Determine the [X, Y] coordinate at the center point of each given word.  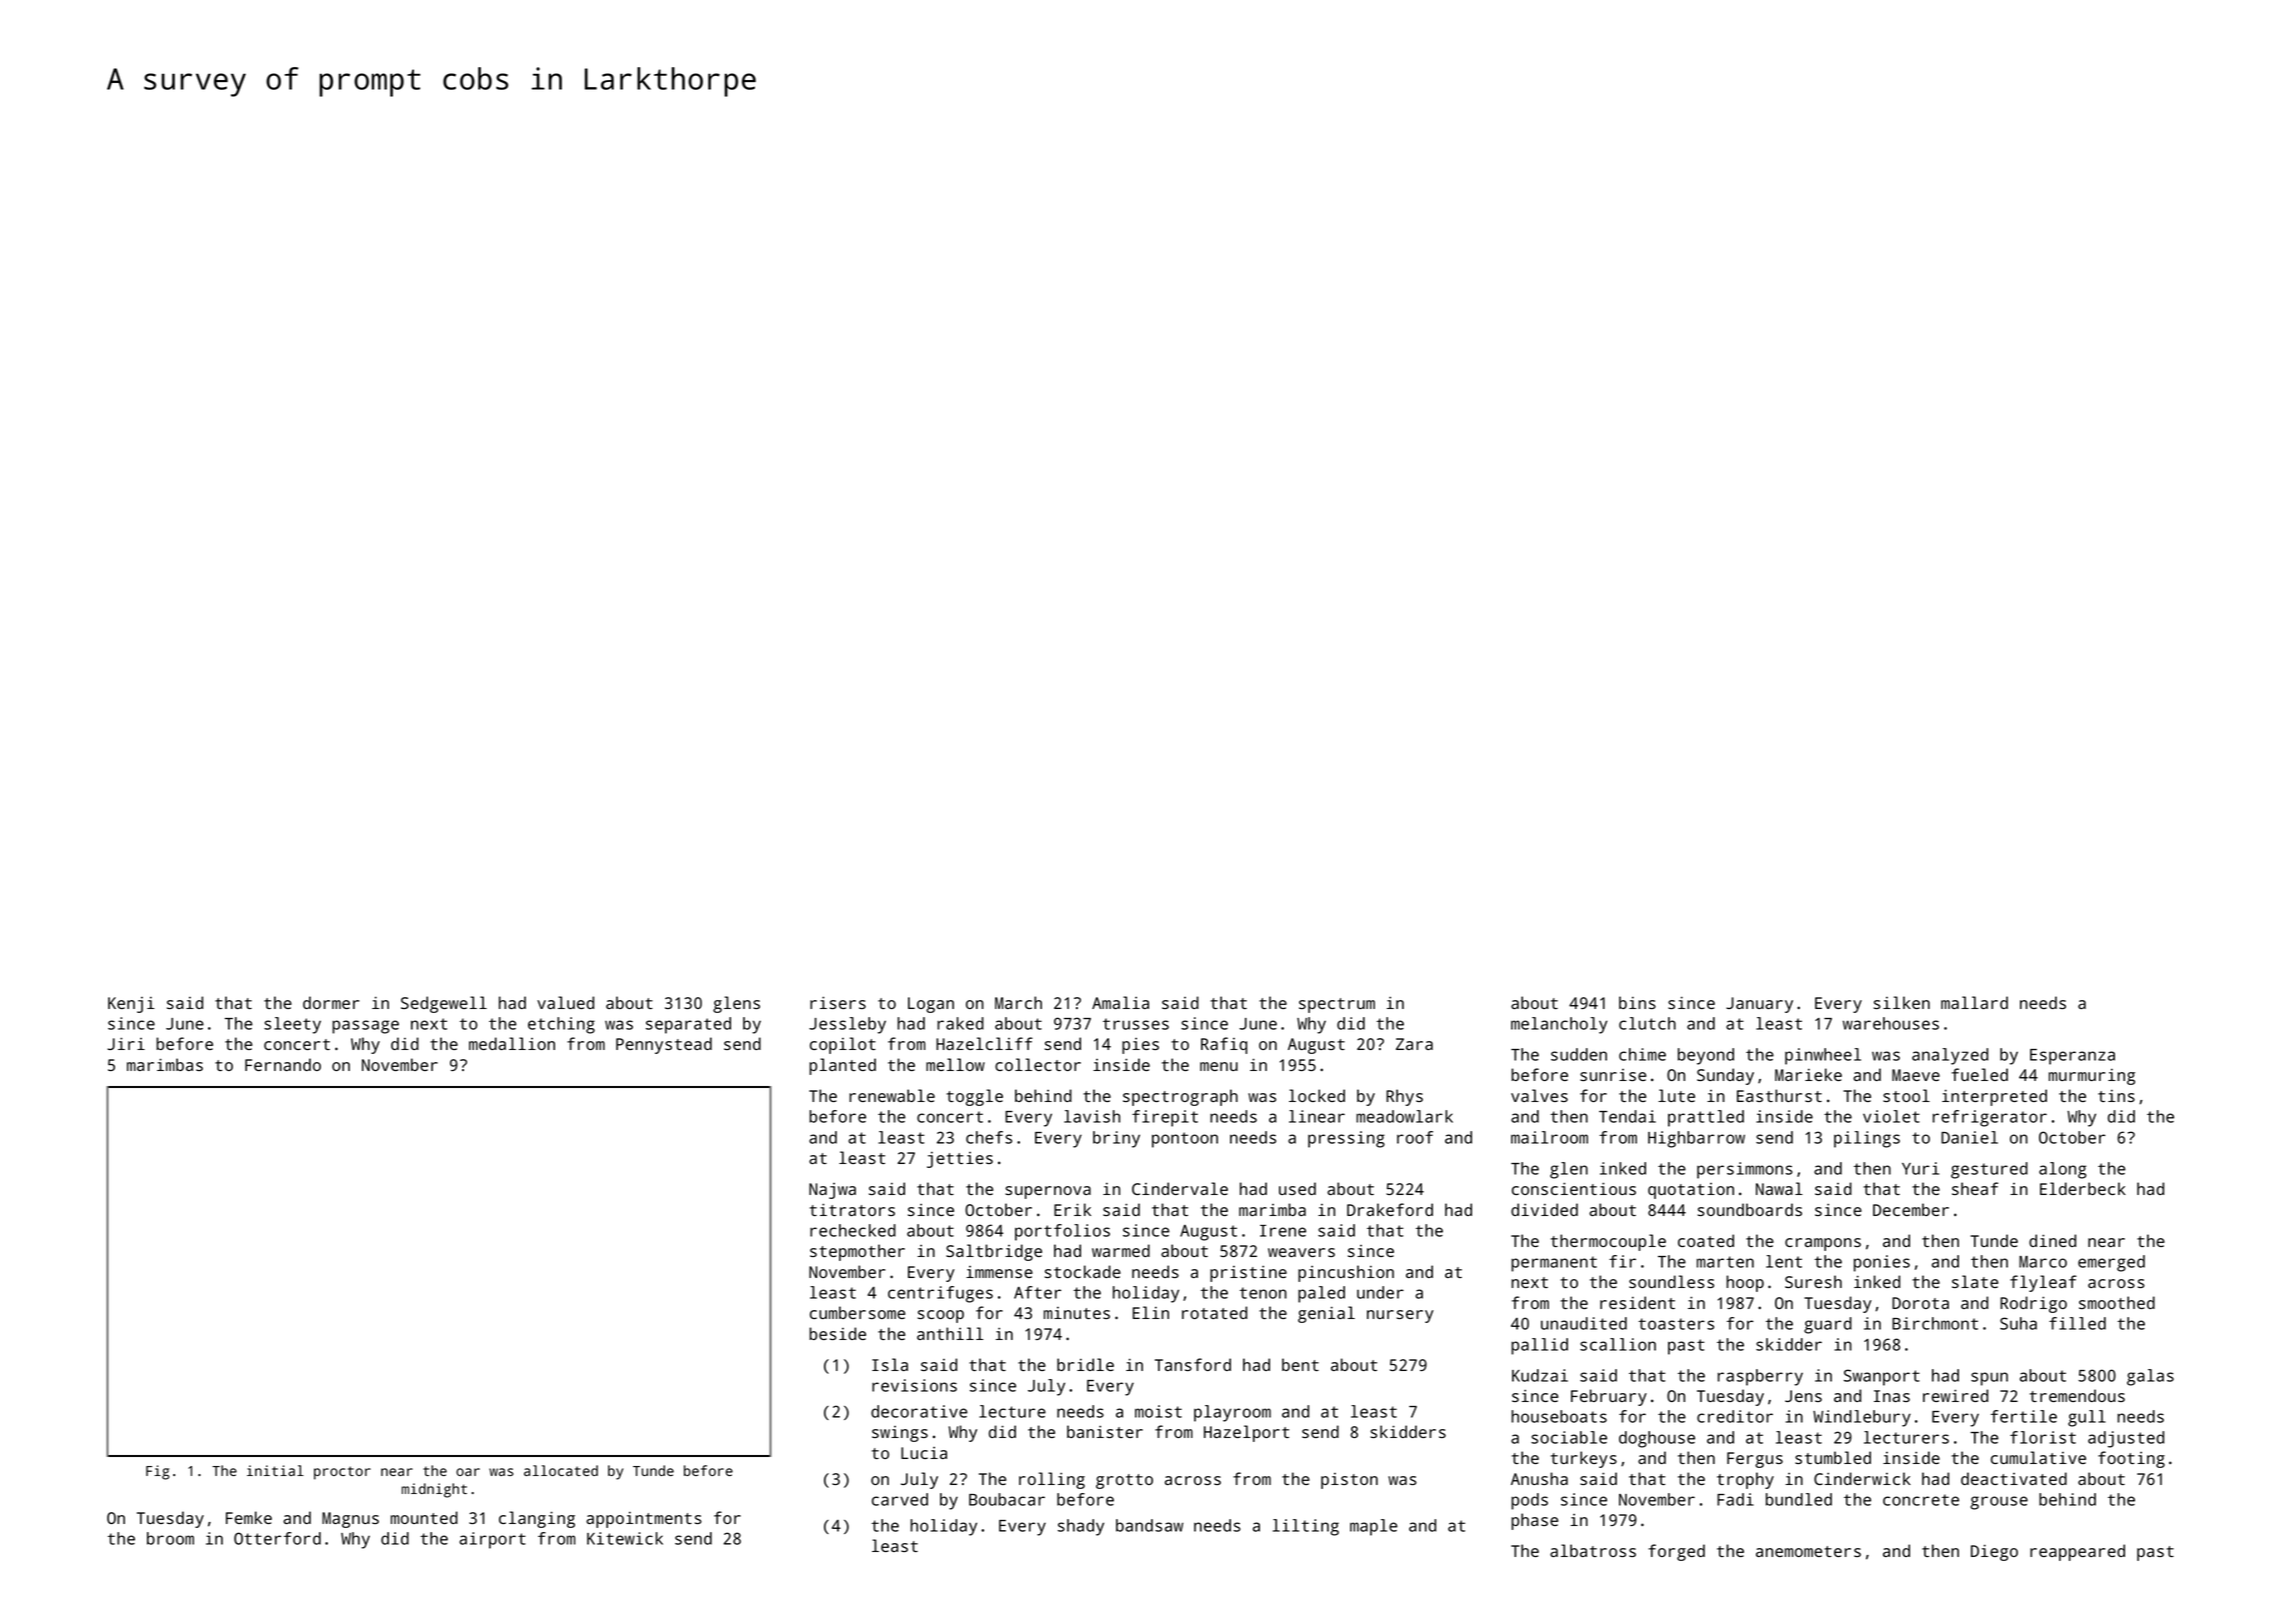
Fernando [283, 1064]
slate [1975, 1281]
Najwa [832, 1191]
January [1759, 1005]
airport [492, 1540]
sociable [1569, 1437]
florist [2043, 1437]
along [2062, 1170]
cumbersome [857, 1312]
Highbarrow [1696, 1139]
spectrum [1337, 1005]
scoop [941, 1316]
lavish [1092, 1116]
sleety [292, 1025]
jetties [960, 1160]
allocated [561, 1470]
